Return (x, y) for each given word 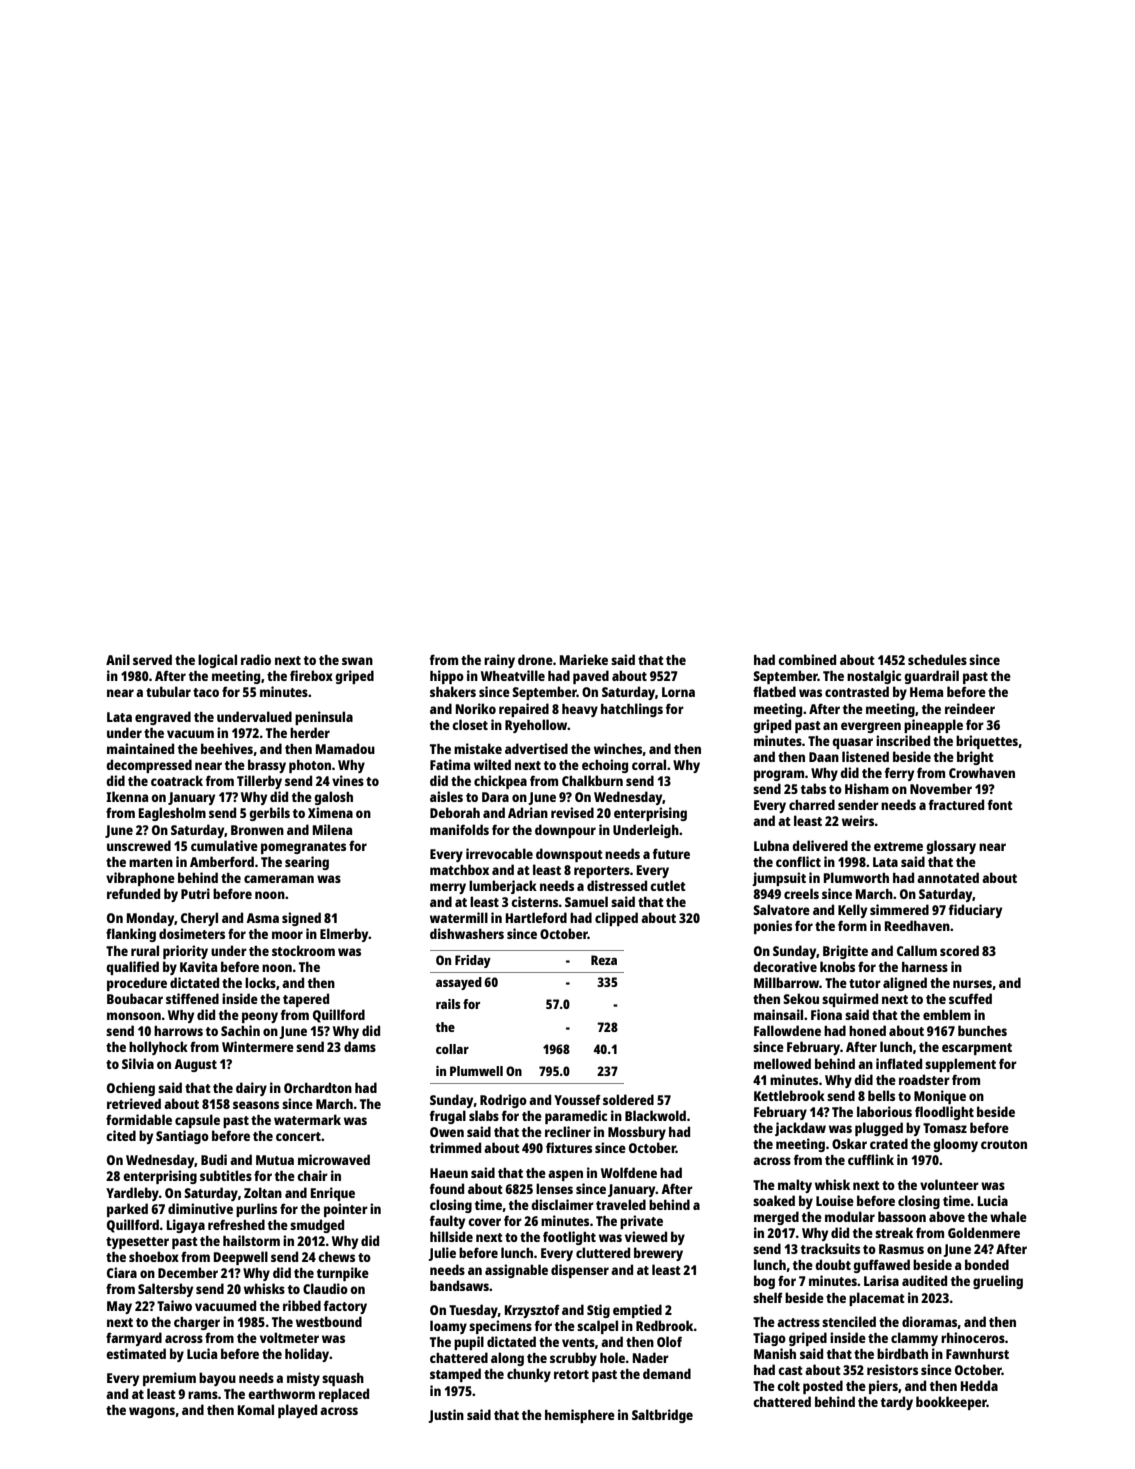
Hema (926, 692)
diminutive (200, 1208)
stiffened (192, 998)
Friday (473, 961)
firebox (311, 675)
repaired (524, 710)
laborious (884, 1111)
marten (151, 862)
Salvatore (781, 909)
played (297, 1411)
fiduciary (975, 911)
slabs (484, 1115)
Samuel (586, 901)
